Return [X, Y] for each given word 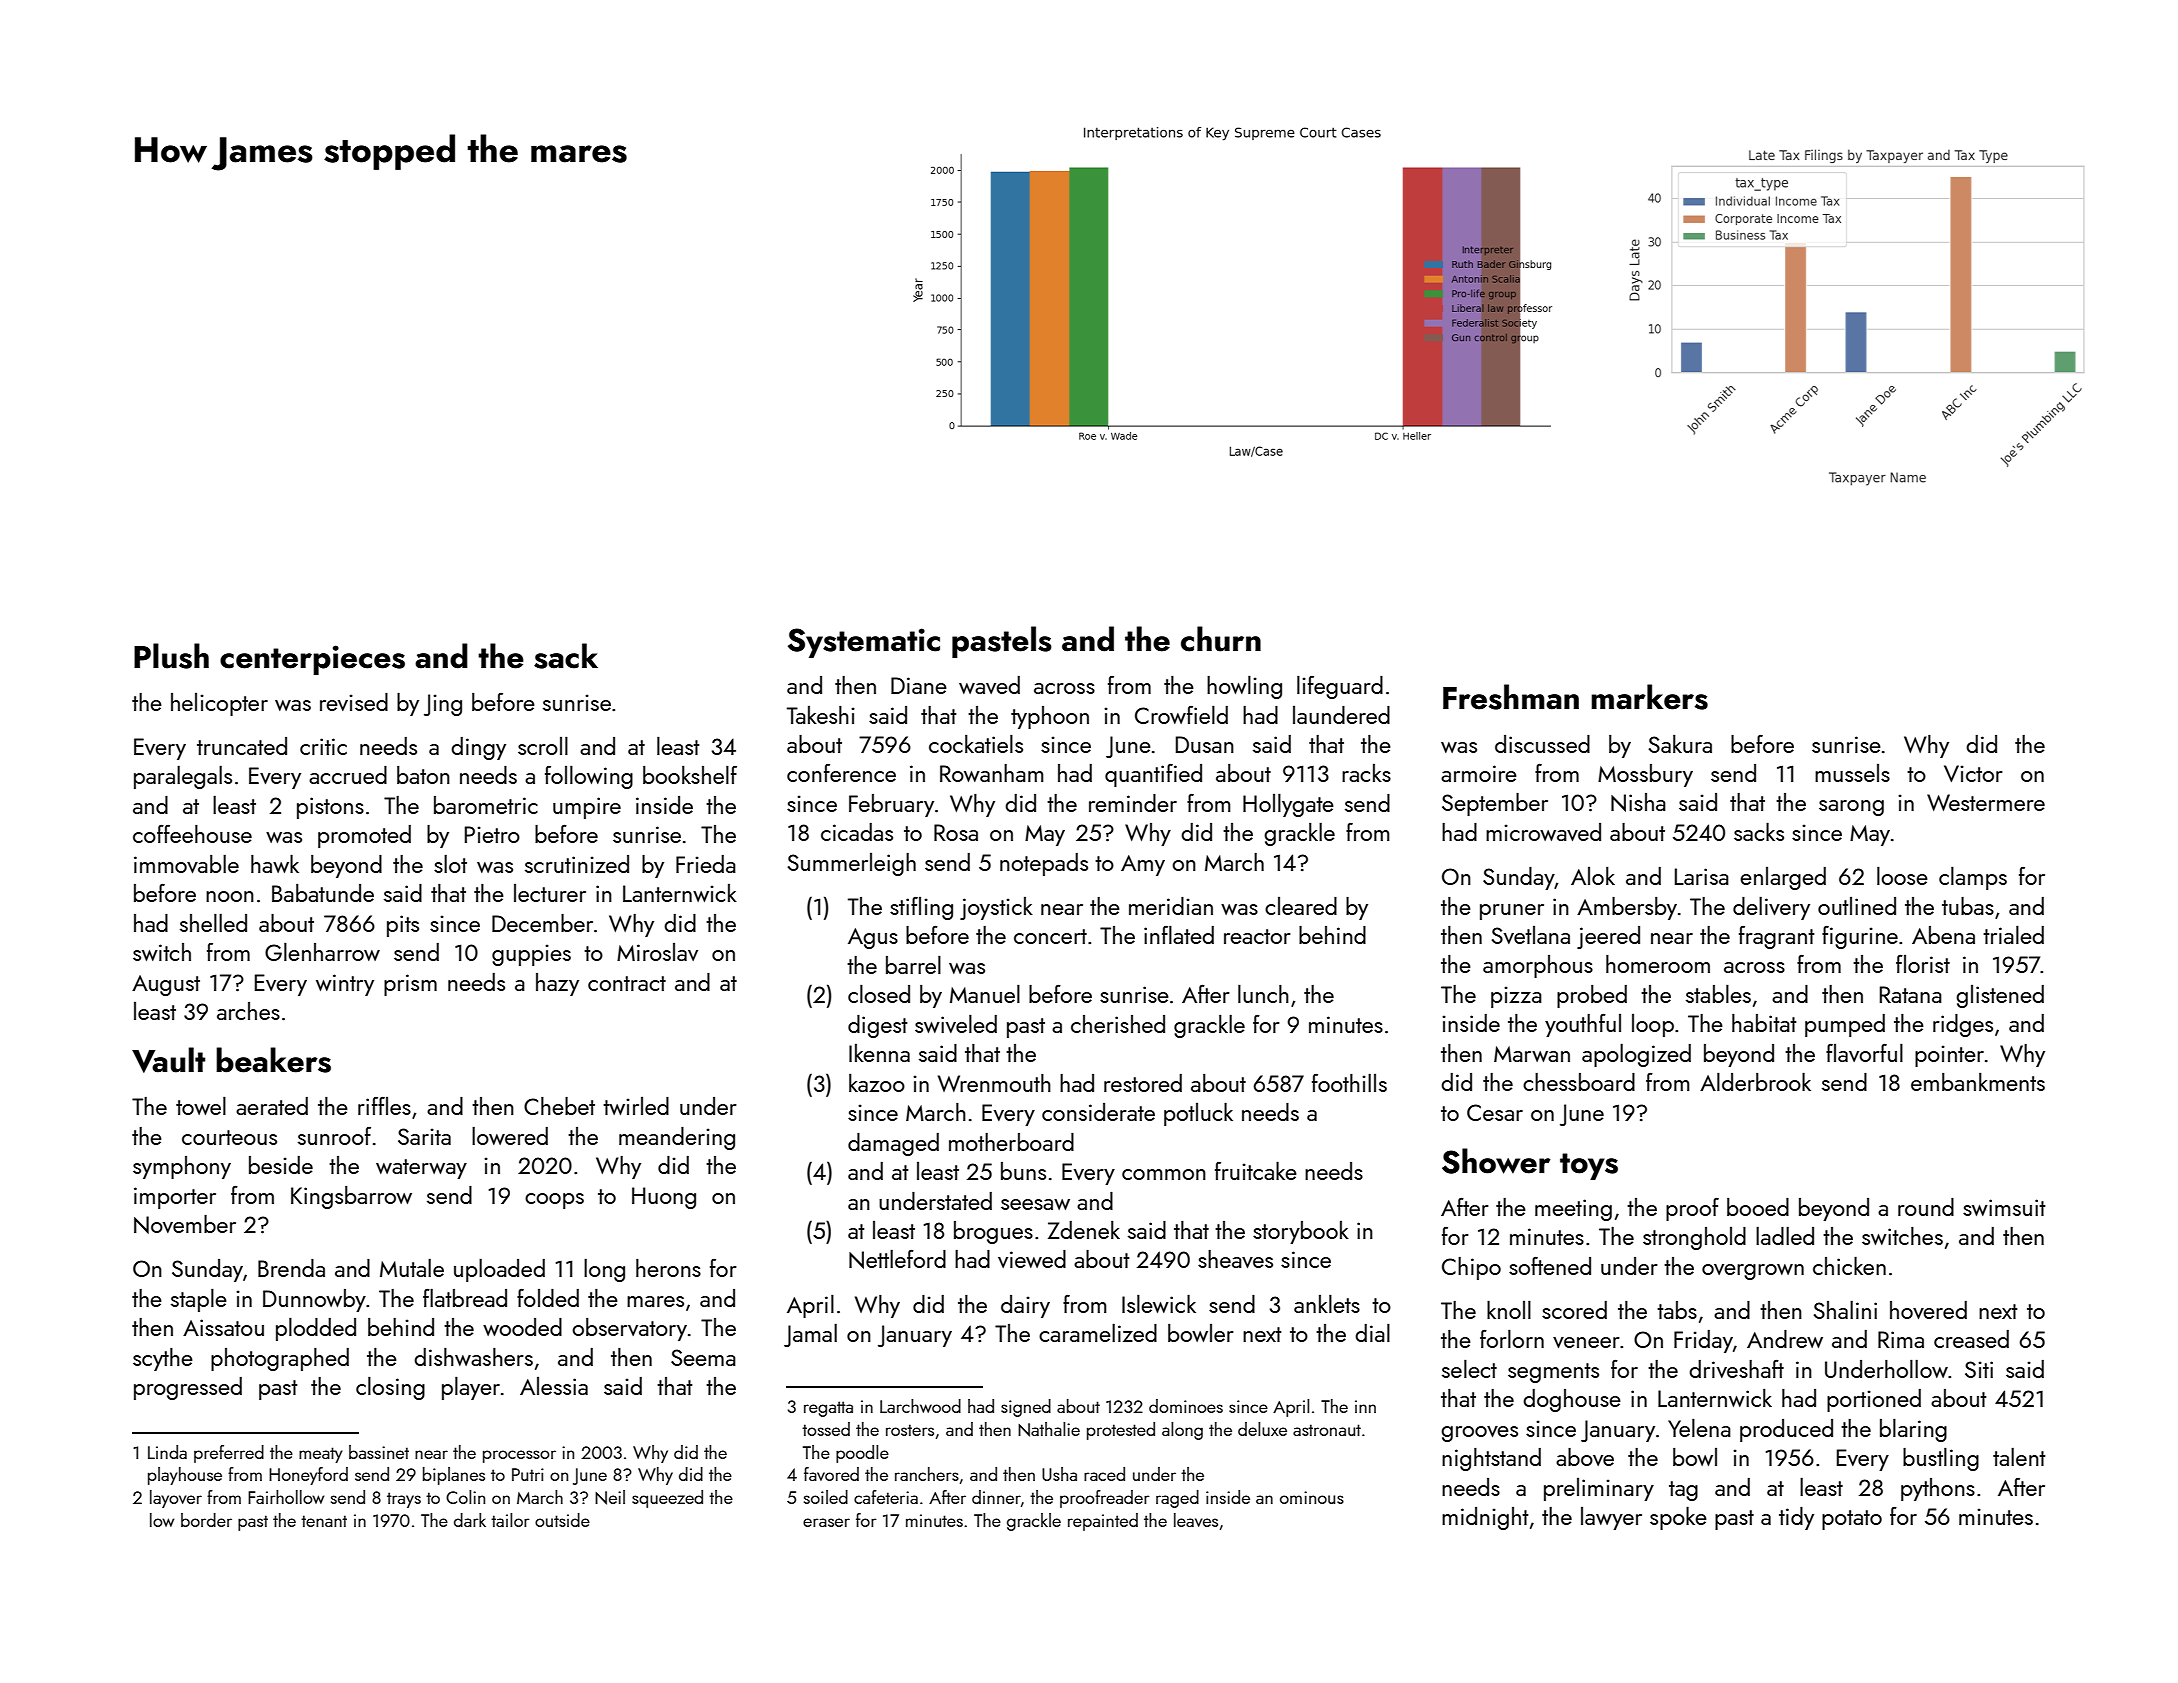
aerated [272, 1106]
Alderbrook [1755, 1081]
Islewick [1159, 1303]
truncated [242, 746]
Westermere [1986, 802]
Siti [1979, 1369]
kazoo [877, 1082]
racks [1366, 773]
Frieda [706, 864]
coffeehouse [192, 833]
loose [1902, 875]
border [206, 1520]
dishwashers [473, 1357]
